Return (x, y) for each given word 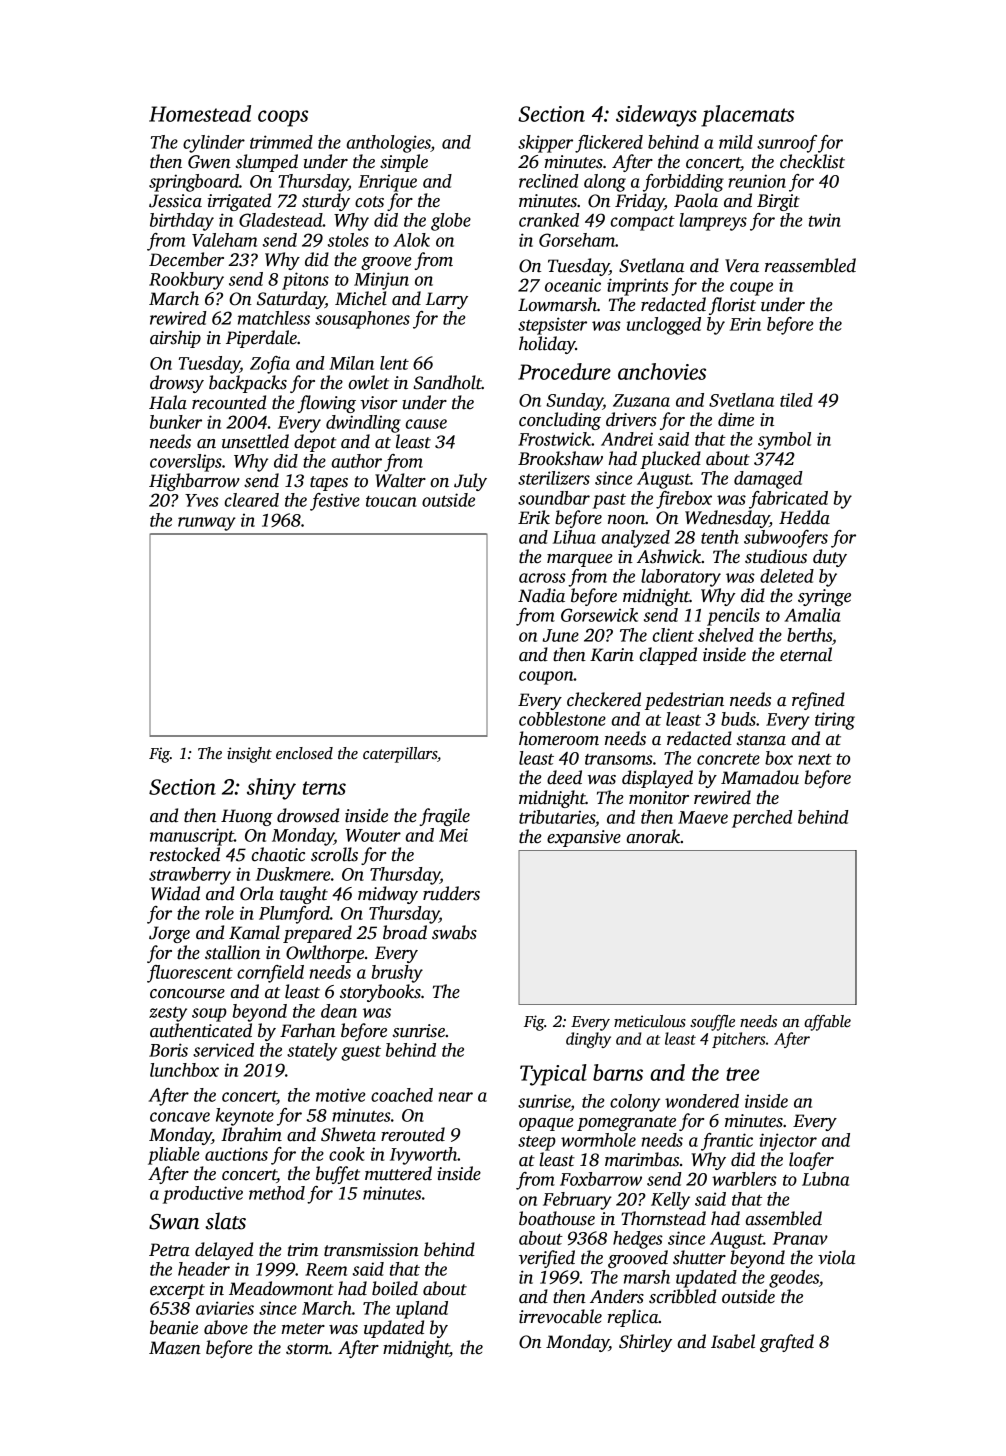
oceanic (573, 285)
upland (422, 1310)
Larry (447, 300)
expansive (584, 838)
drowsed (308, 815)
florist (732, 306)
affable (827, 1023)
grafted (787, 1343)
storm (307, 1349)
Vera (742, 266)
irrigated (239, 202)
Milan (351, 363)
